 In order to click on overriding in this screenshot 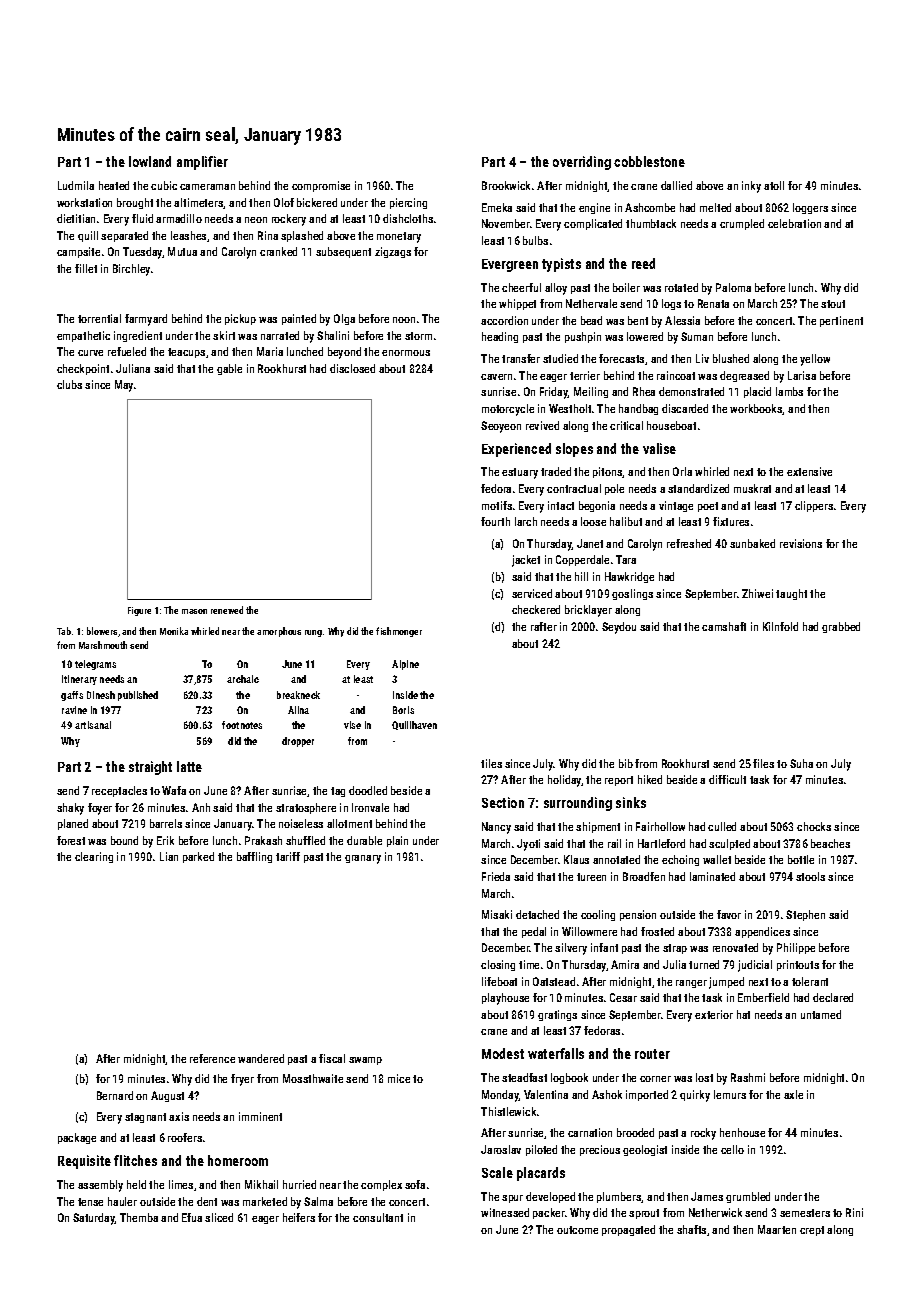, I will do `click(582, 163)`.
